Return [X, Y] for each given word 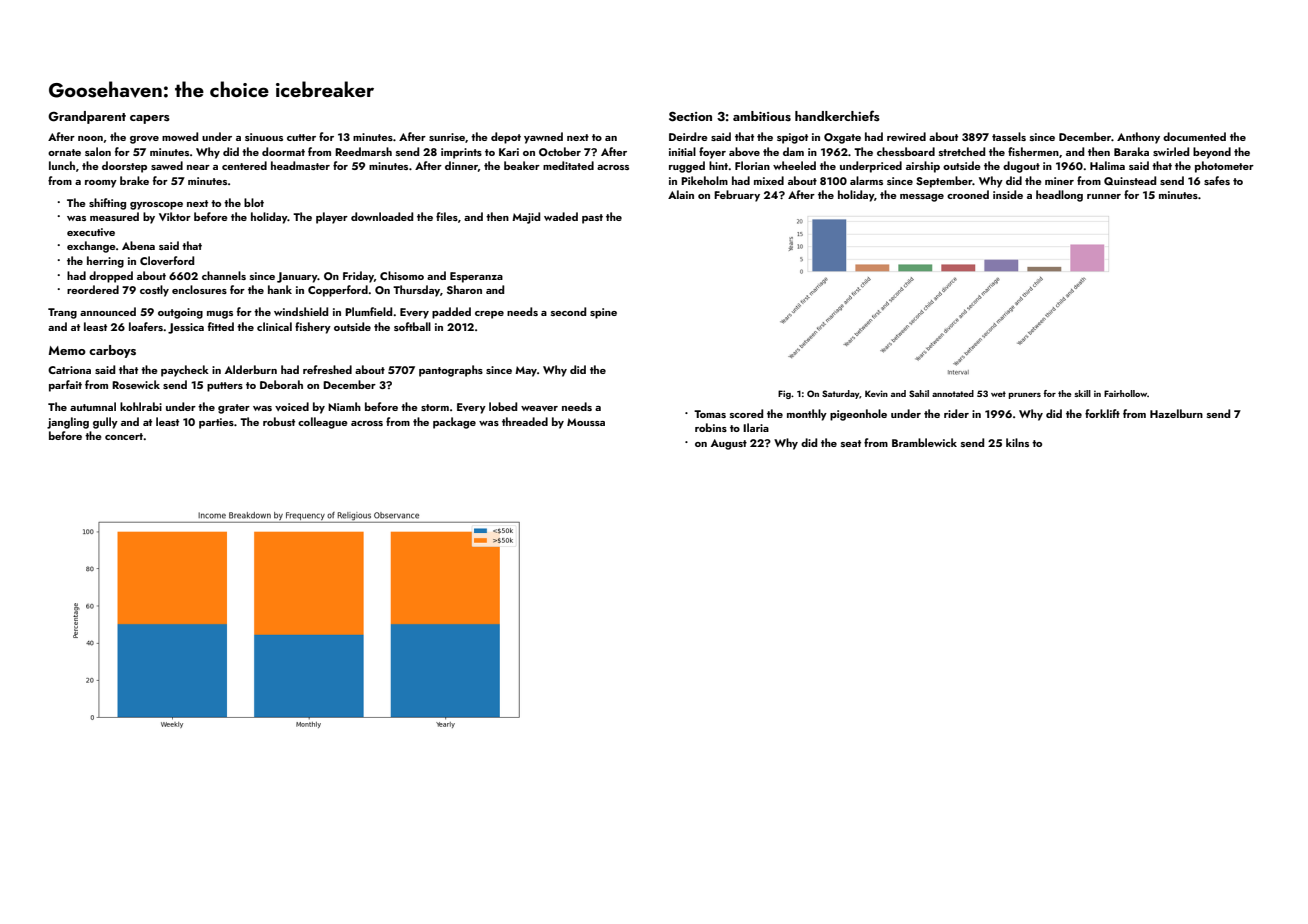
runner [1104, 196]
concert [124, 436]
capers [150, 119]
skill [1082, 393]
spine [603, 313]
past [592, 219]
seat [851, 443]
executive [91, 232]
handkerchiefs [837, 115]
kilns [1017, 442]
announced [108, 311]
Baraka [1131, 151]
